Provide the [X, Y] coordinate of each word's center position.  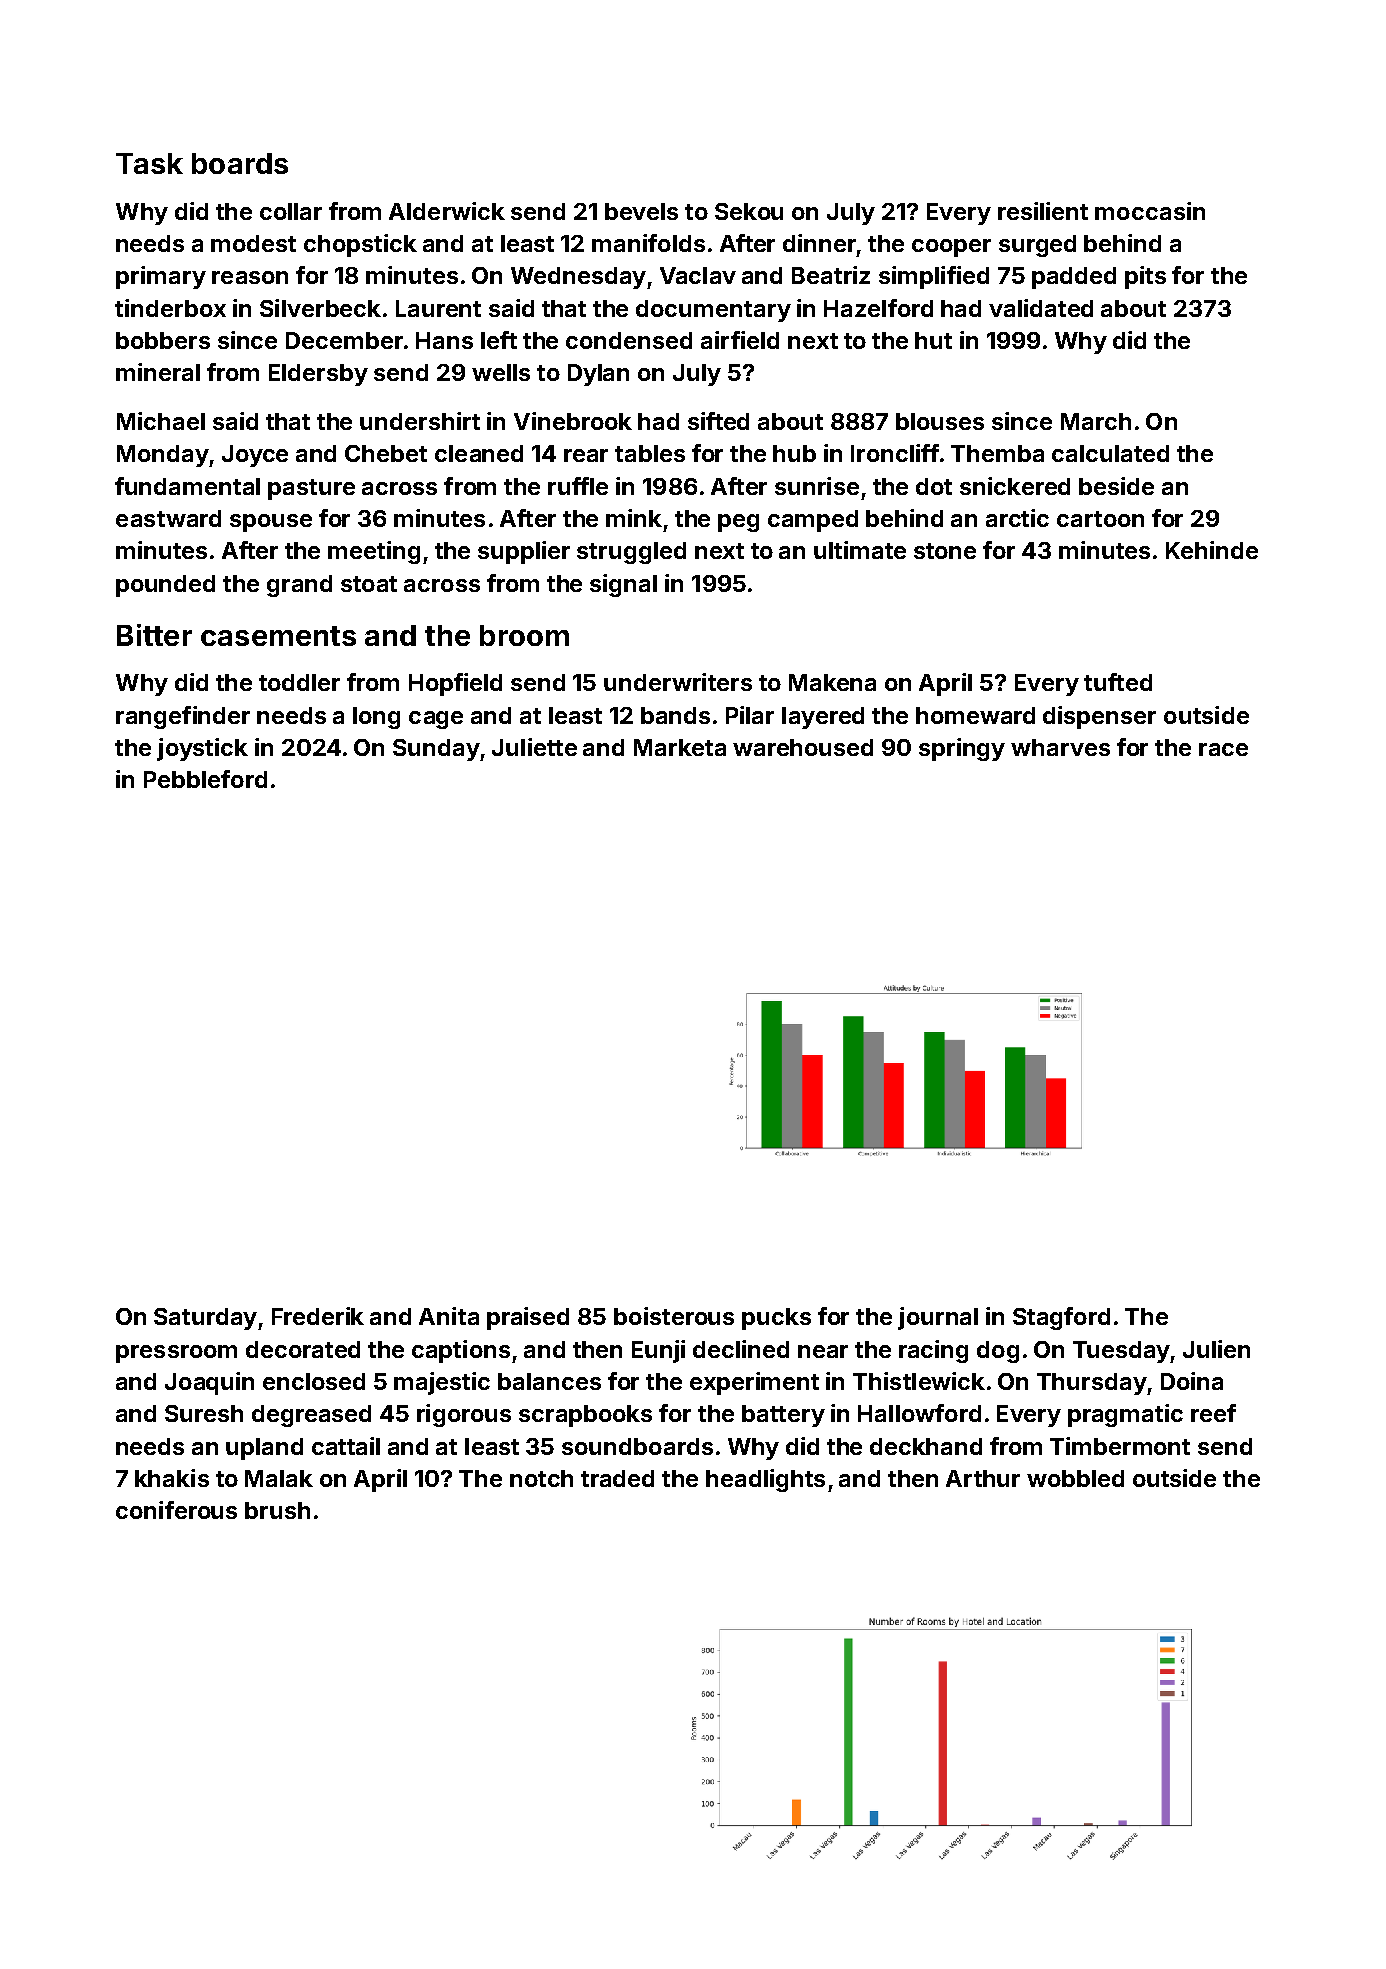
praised [528, 1318]
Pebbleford [205, 779]
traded [617, 1478]
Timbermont [1120, 1446]
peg [738, 523]
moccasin [1150, 211]
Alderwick [447, 211]
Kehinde [1212, 550]
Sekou [749, 211]
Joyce [255, 456]
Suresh [204, 1413]
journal [938, 1318]
